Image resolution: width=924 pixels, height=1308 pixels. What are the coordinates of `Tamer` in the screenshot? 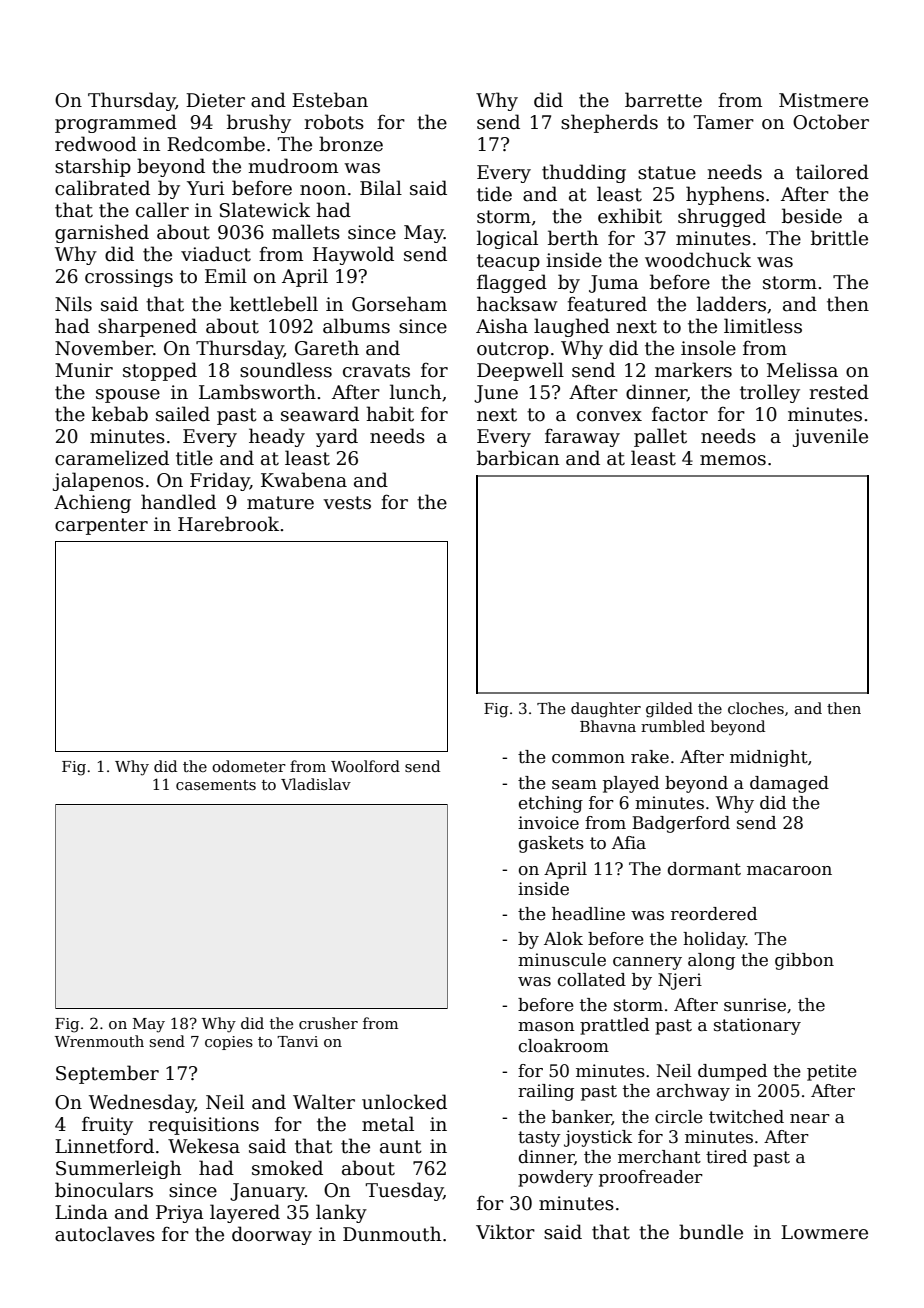 It's located at (724, 122).
